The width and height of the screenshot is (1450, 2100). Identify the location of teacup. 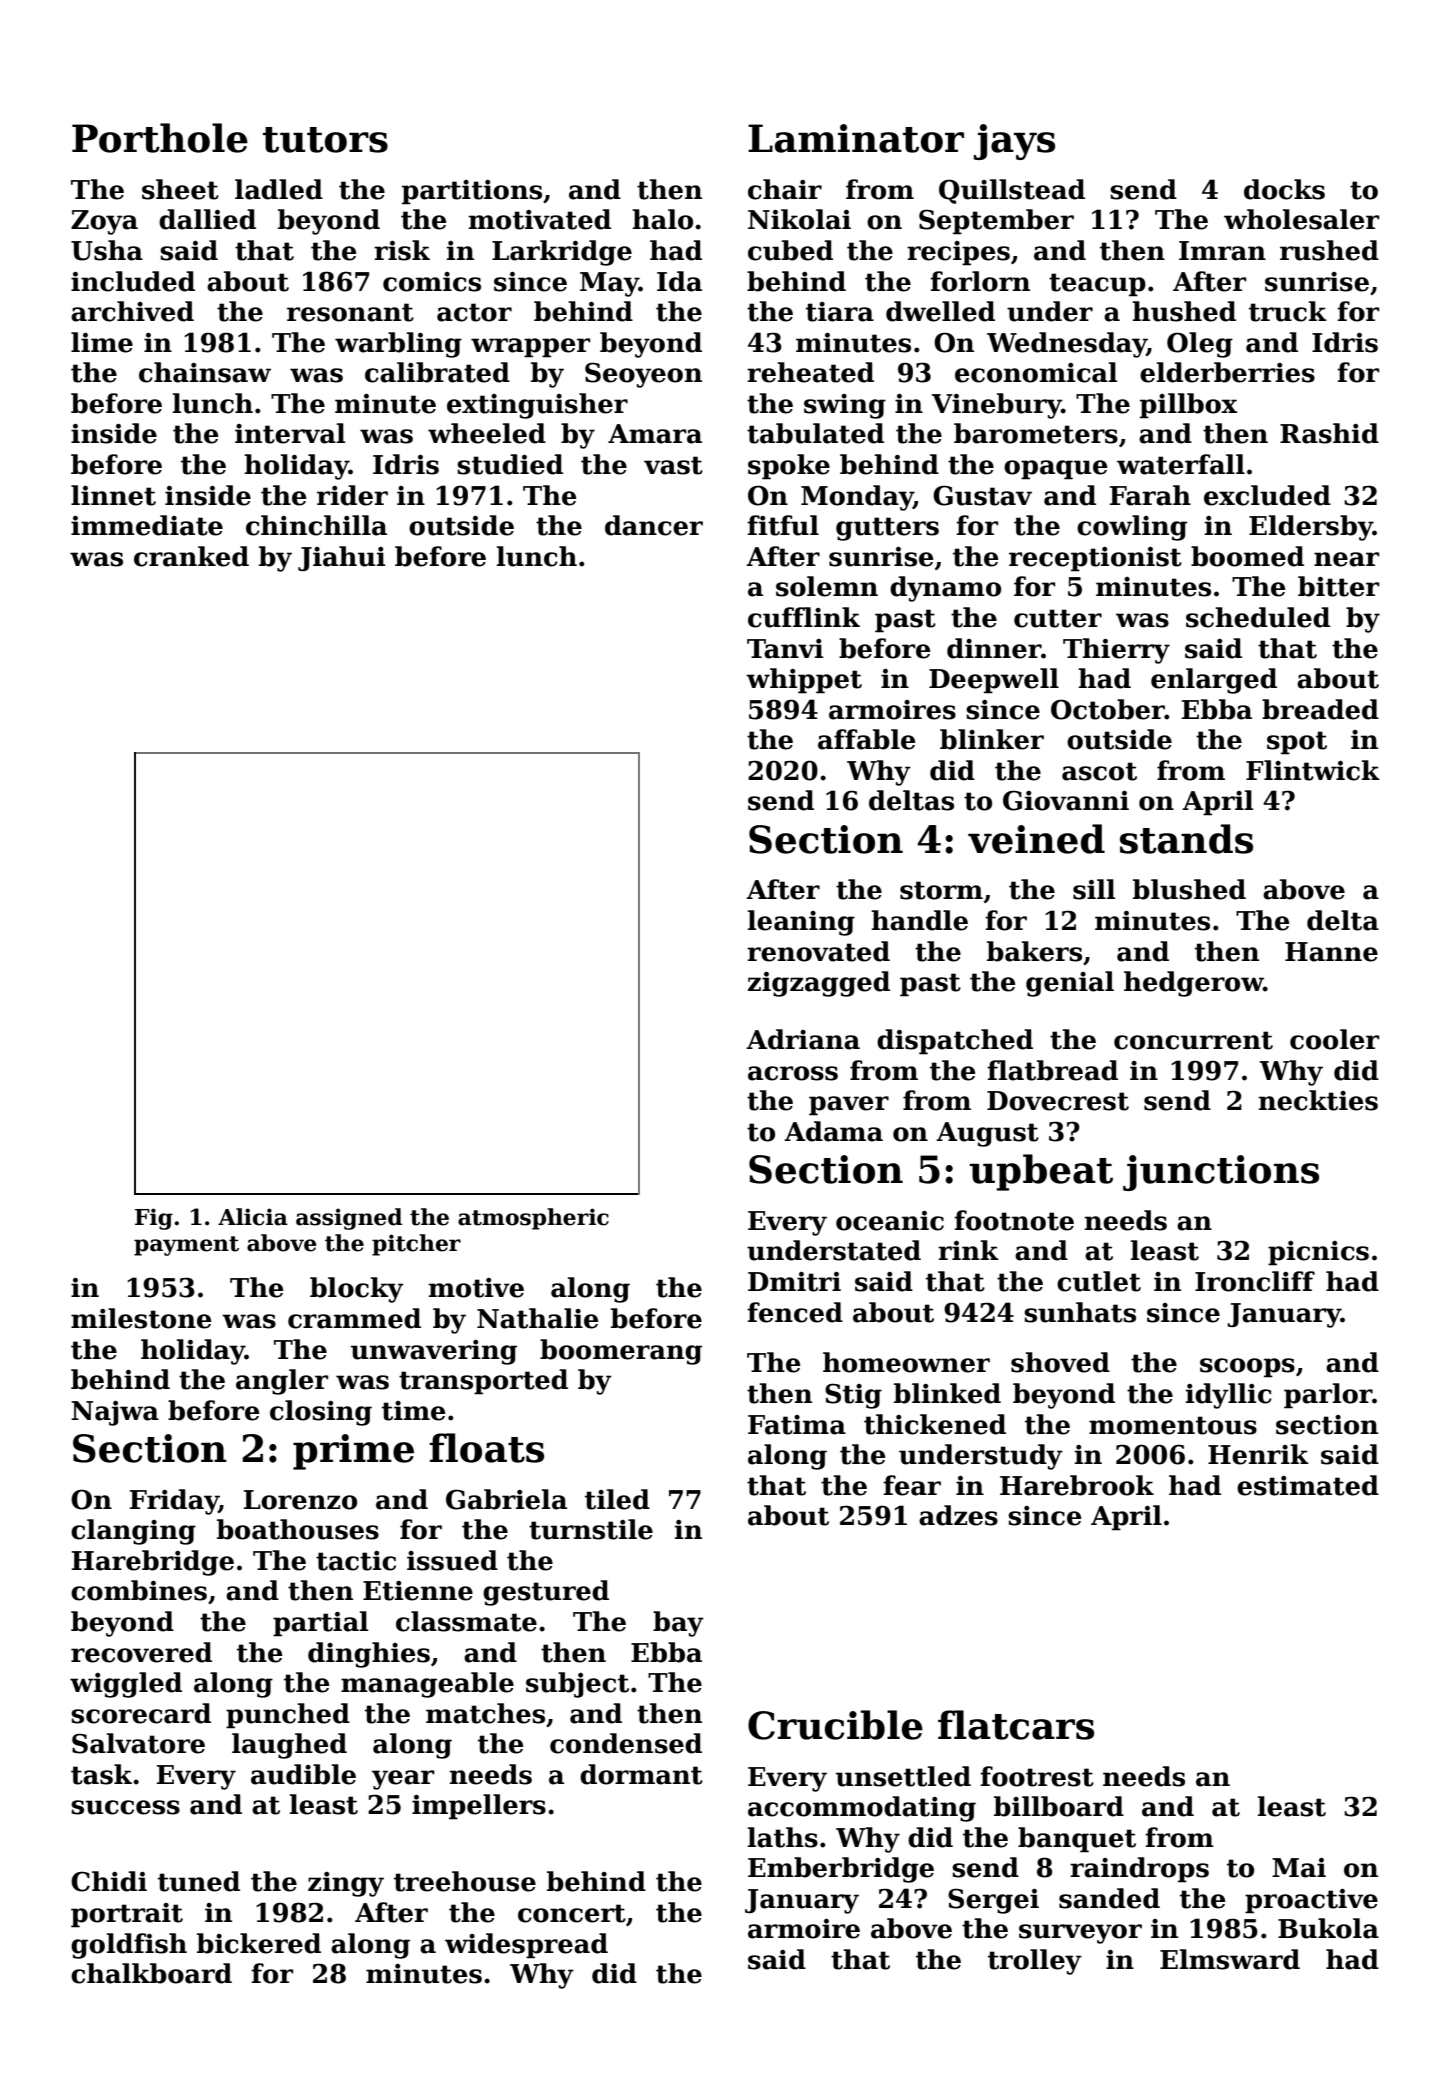
(1097, 285).
